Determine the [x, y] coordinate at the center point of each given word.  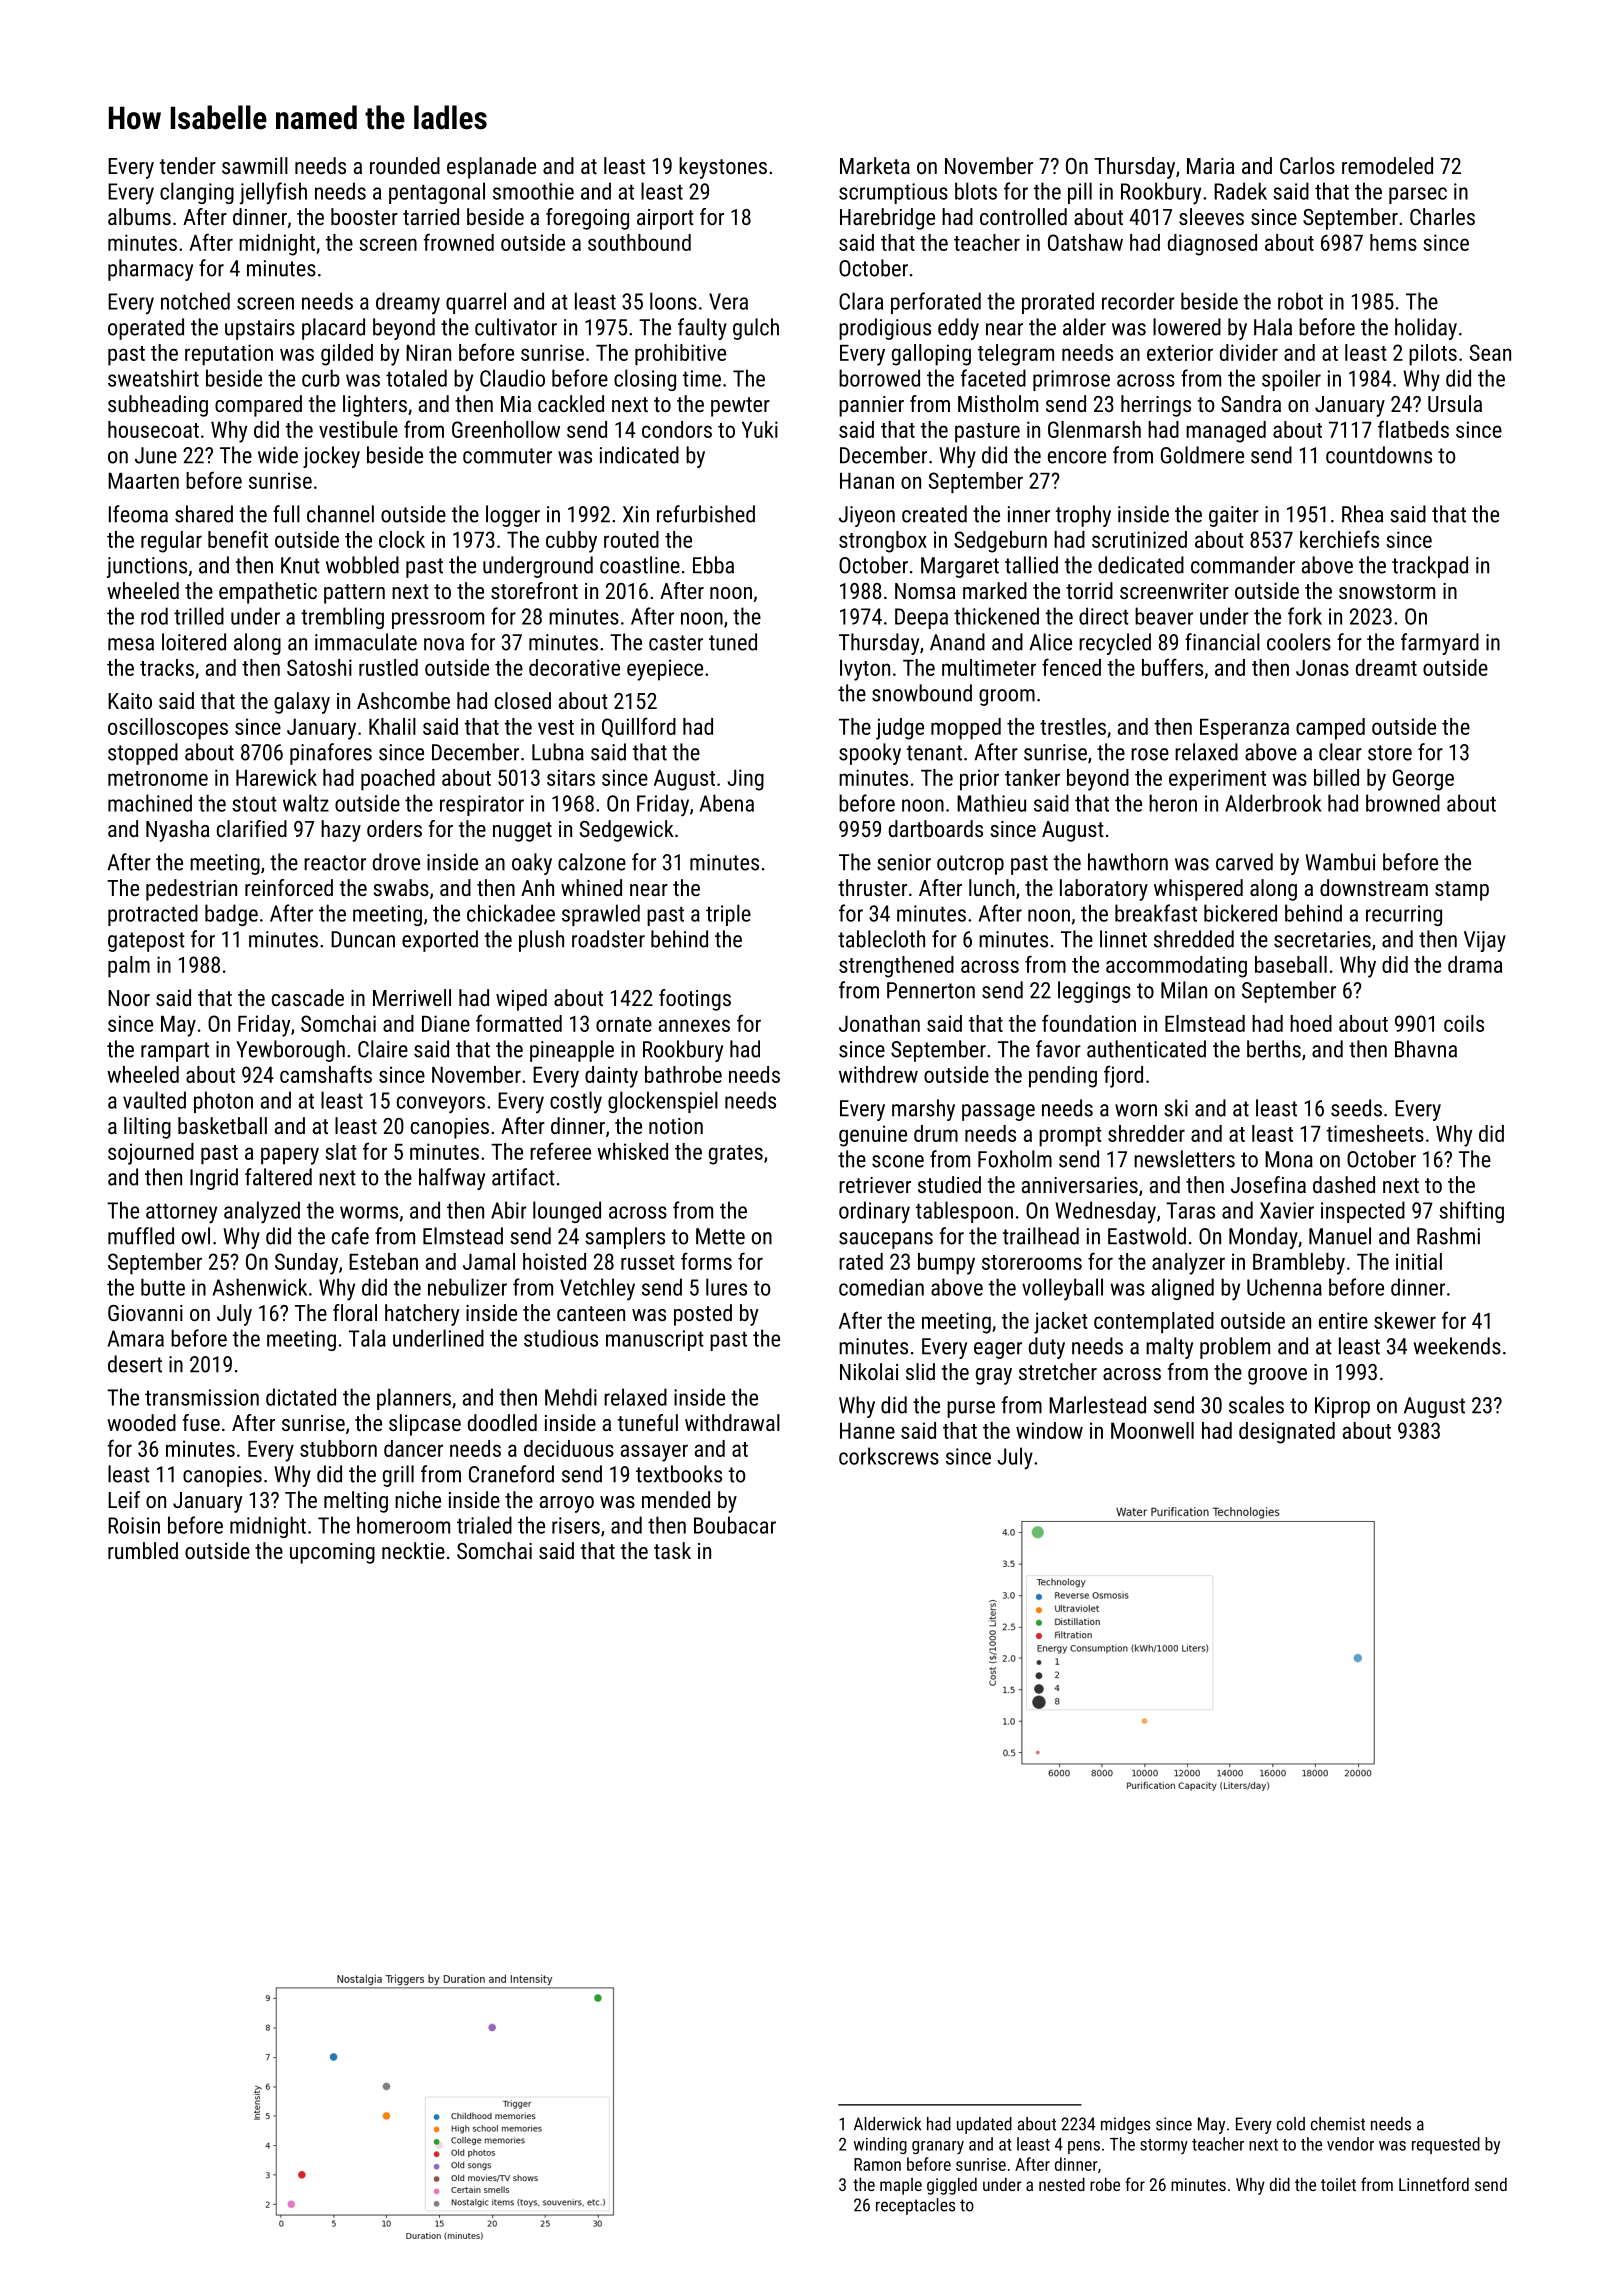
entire [1343, 1320]
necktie [413, 1550]
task [672, 1550]
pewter [740, 407]
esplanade [491, 168]
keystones [723, 168]
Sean [1490, 352]
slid [920, 1371]
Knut [300, 565]
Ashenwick [260, 1287]
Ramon [877, 2164]
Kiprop [1342, 1407]
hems [1393, 242]
